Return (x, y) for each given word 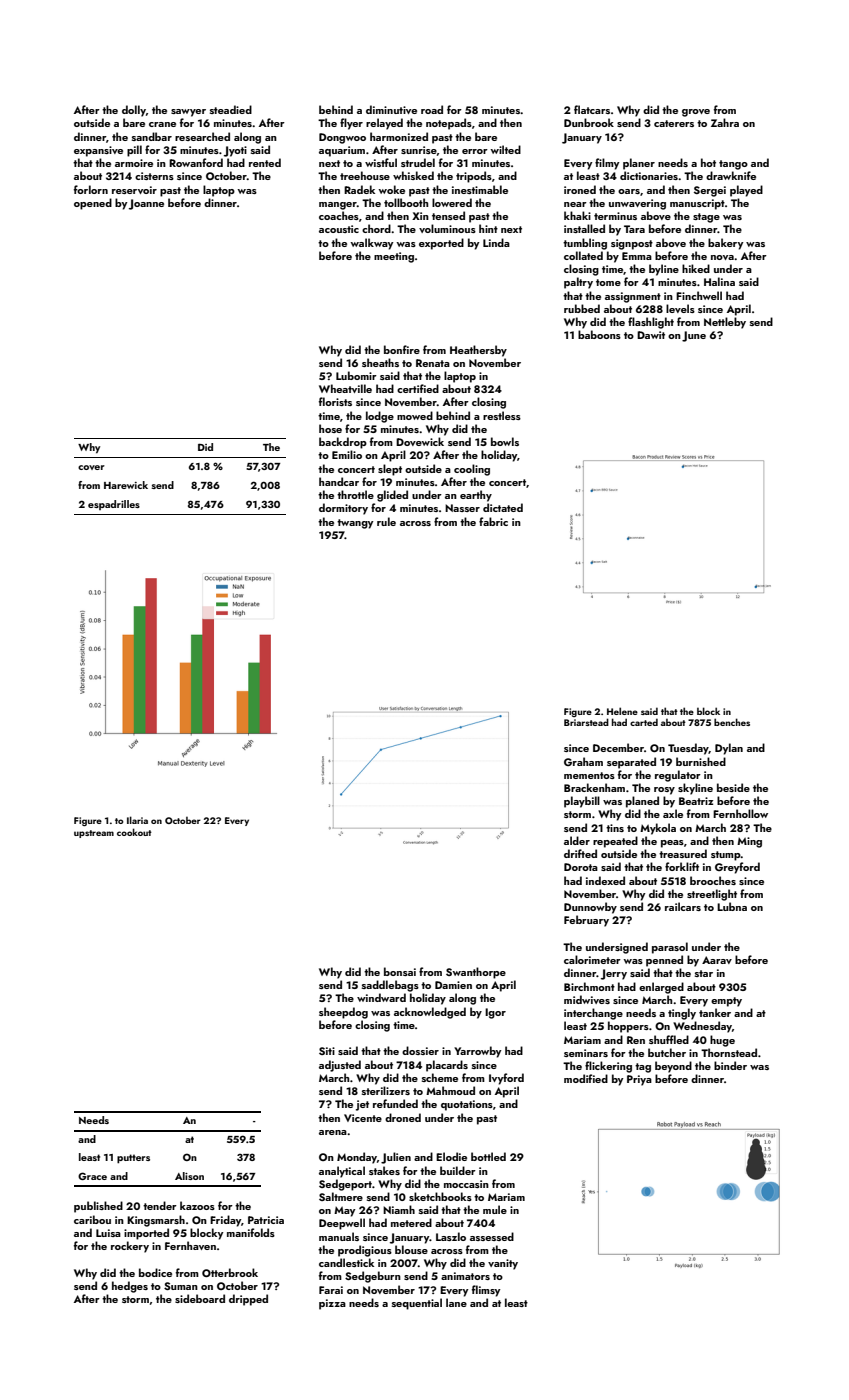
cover (91, 467)
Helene (622, 711)
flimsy (486, 1291)
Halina (719, 281)
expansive (98, 151)
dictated (503, 507)
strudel (418, 162)
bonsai (400, 971)
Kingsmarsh (156, 1221)
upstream (94, 834)
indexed (605, 880)
